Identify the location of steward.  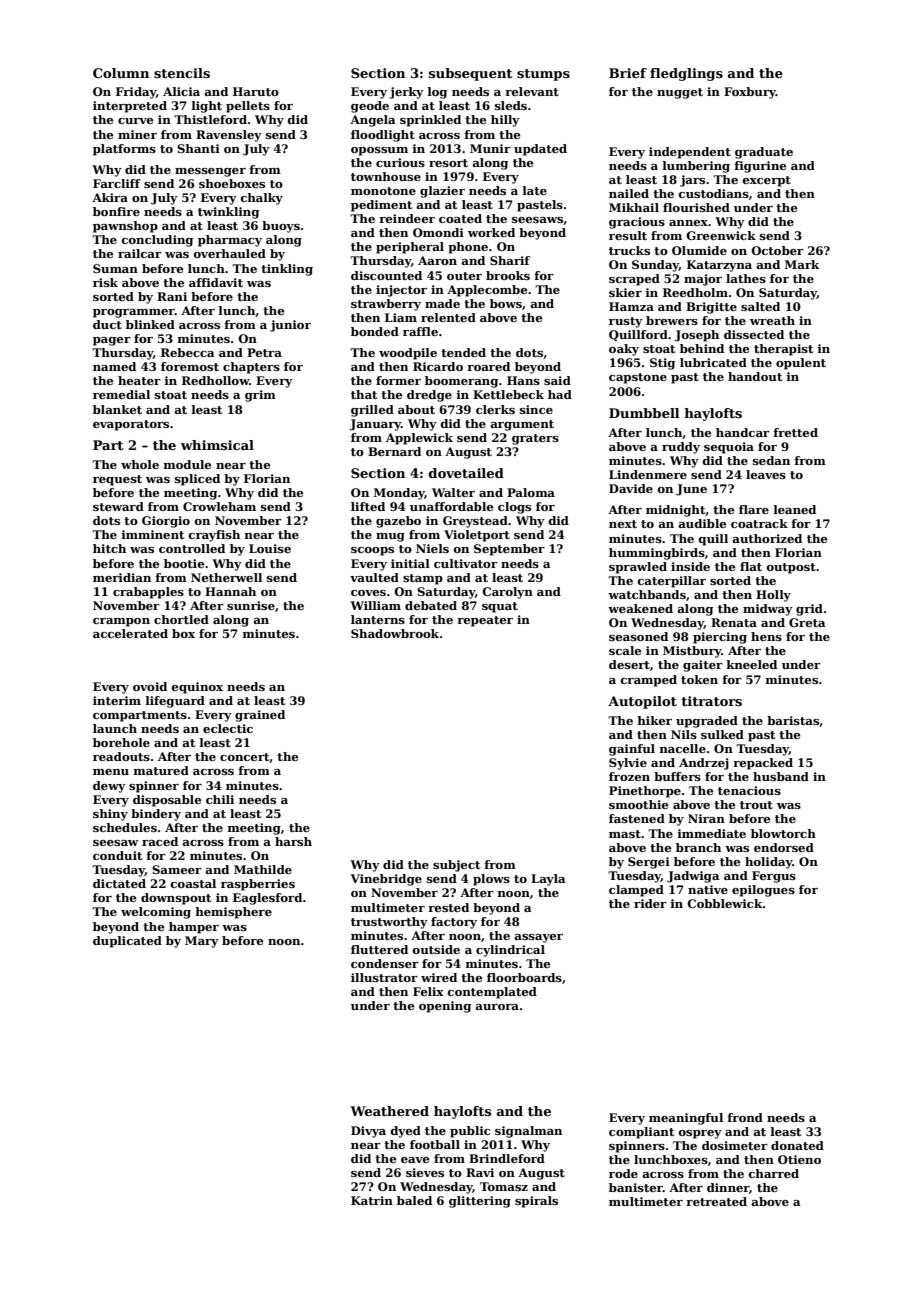
(118, 506).
